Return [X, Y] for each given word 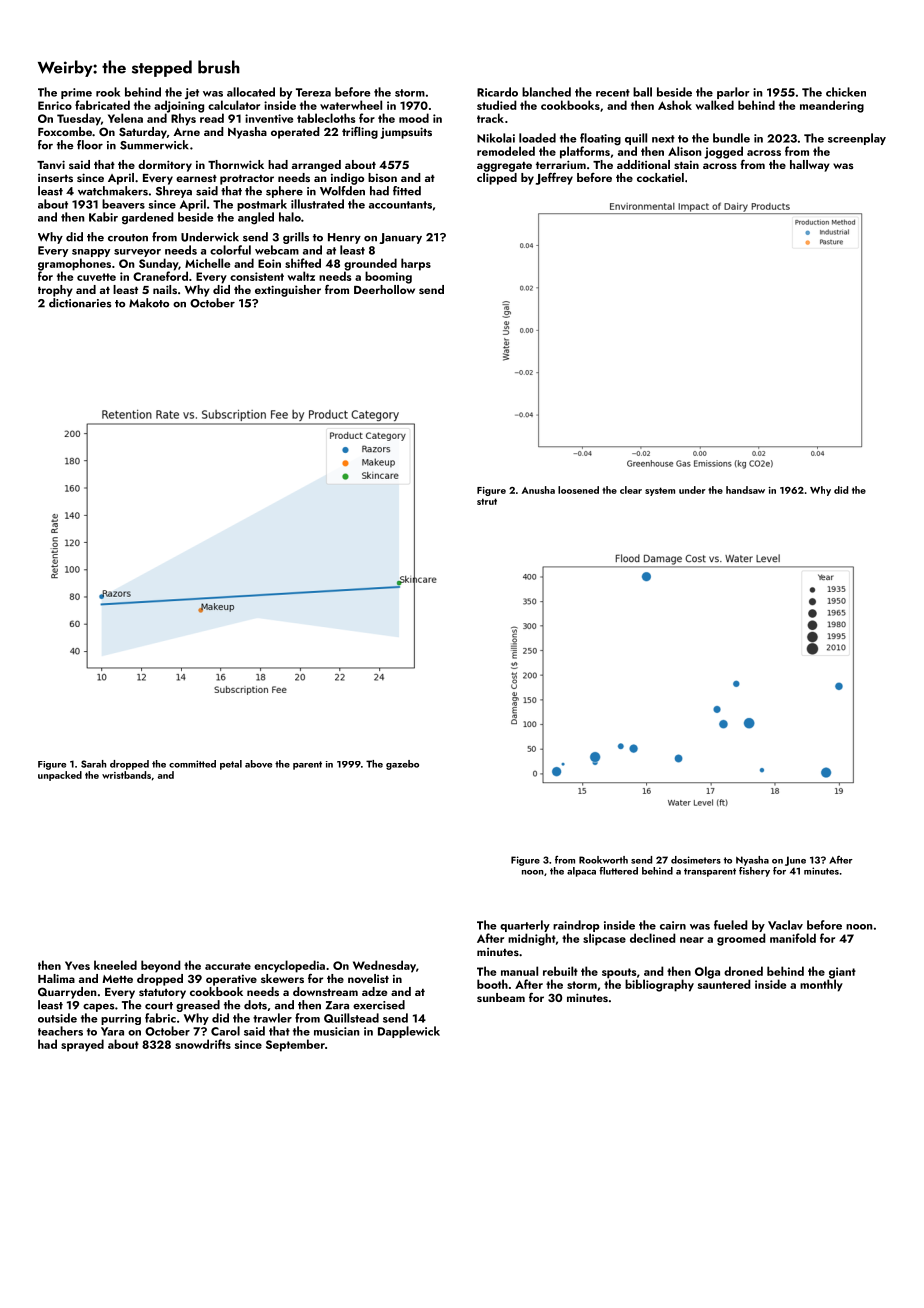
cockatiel [660, 177]
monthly [821, 985]
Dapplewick [409, 1032]
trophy [55, 291]
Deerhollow [384, 289]
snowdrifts [203, 1044]
